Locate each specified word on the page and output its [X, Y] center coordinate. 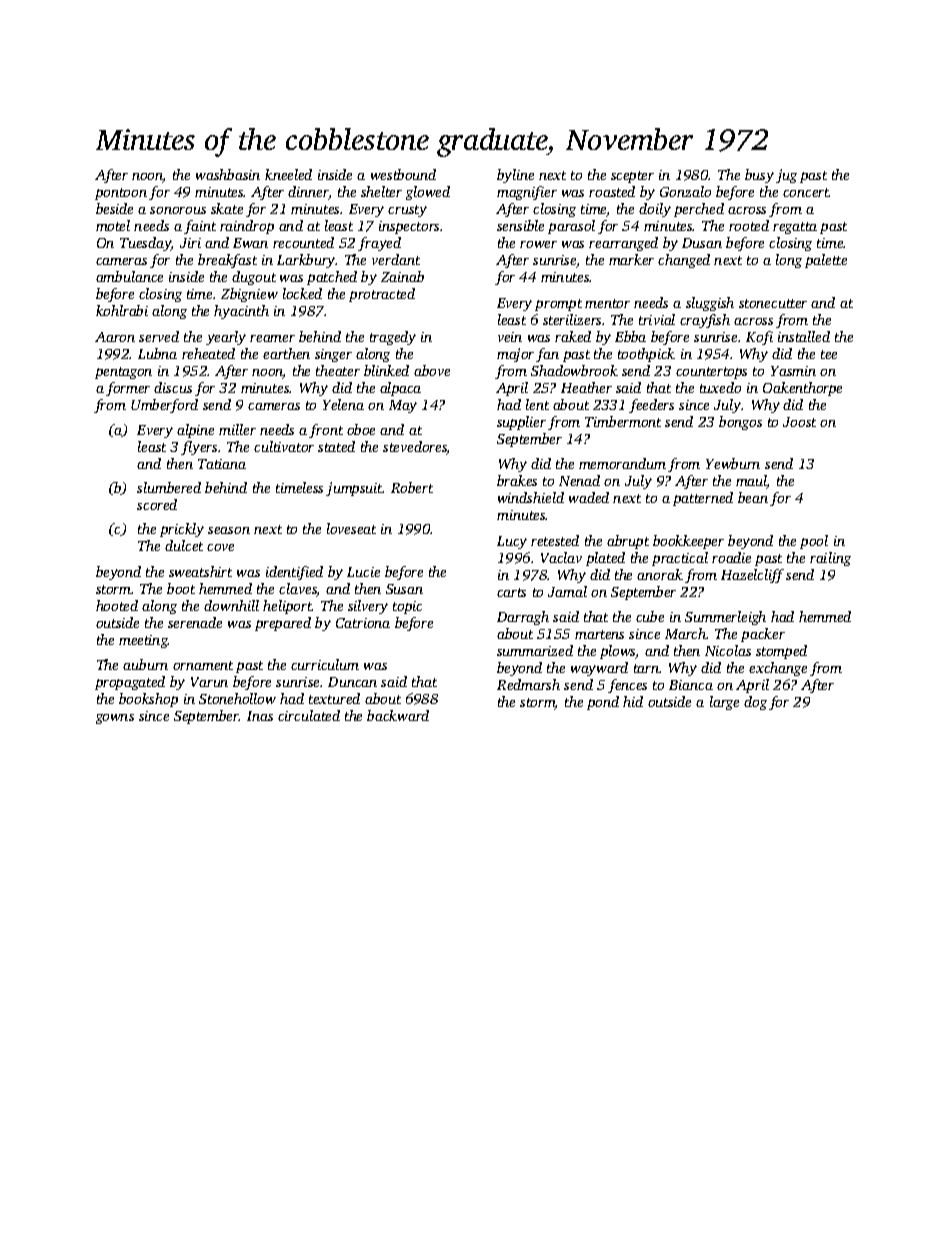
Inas [260, 716]
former [128, 389]
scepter [632, 177]
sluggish [710, 304]
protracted [382, 295]
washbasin [228, 174]
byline [515, 176]
